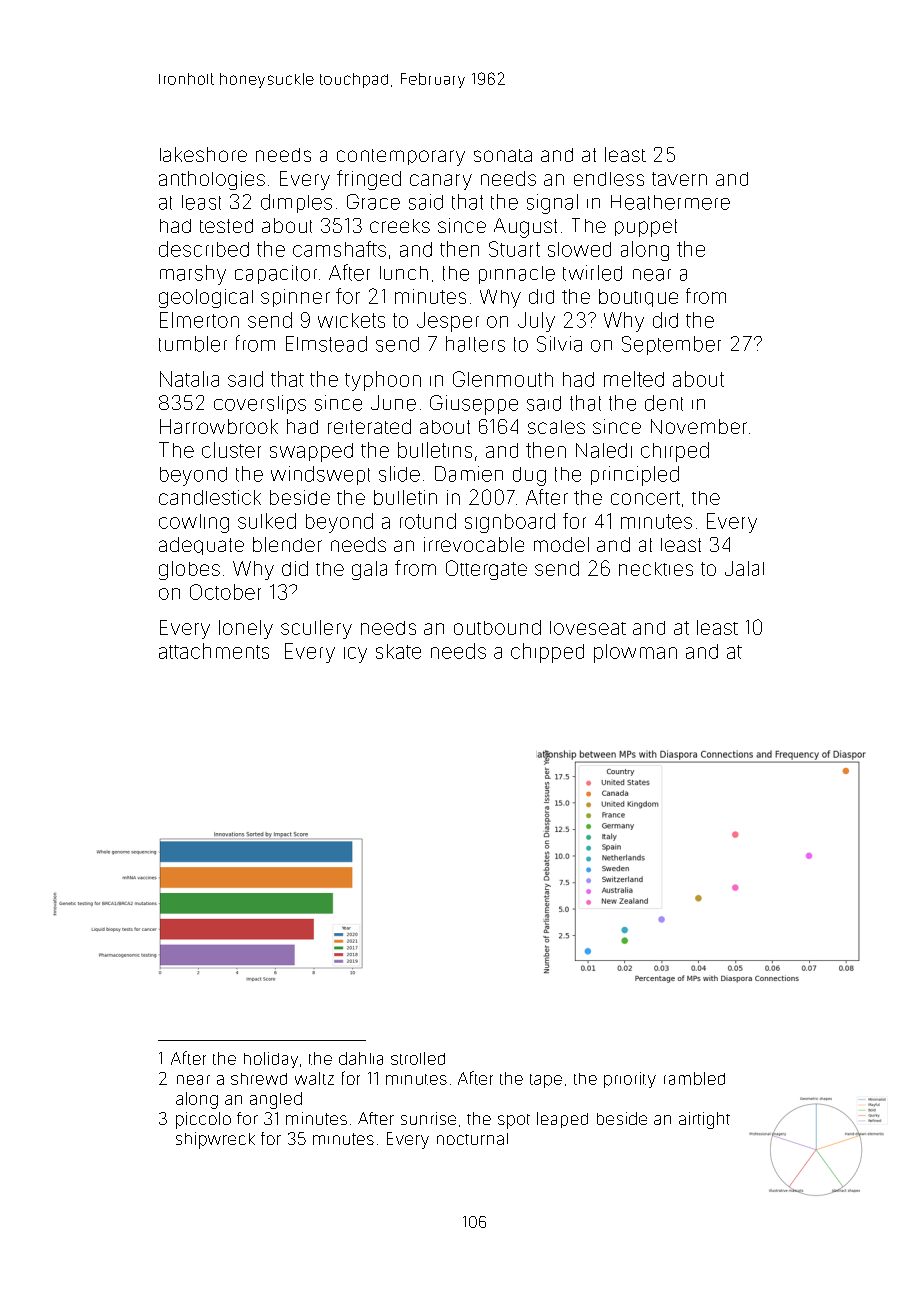 The image size is (924, 1311). I want to click on attachments, so click(214, 651).
